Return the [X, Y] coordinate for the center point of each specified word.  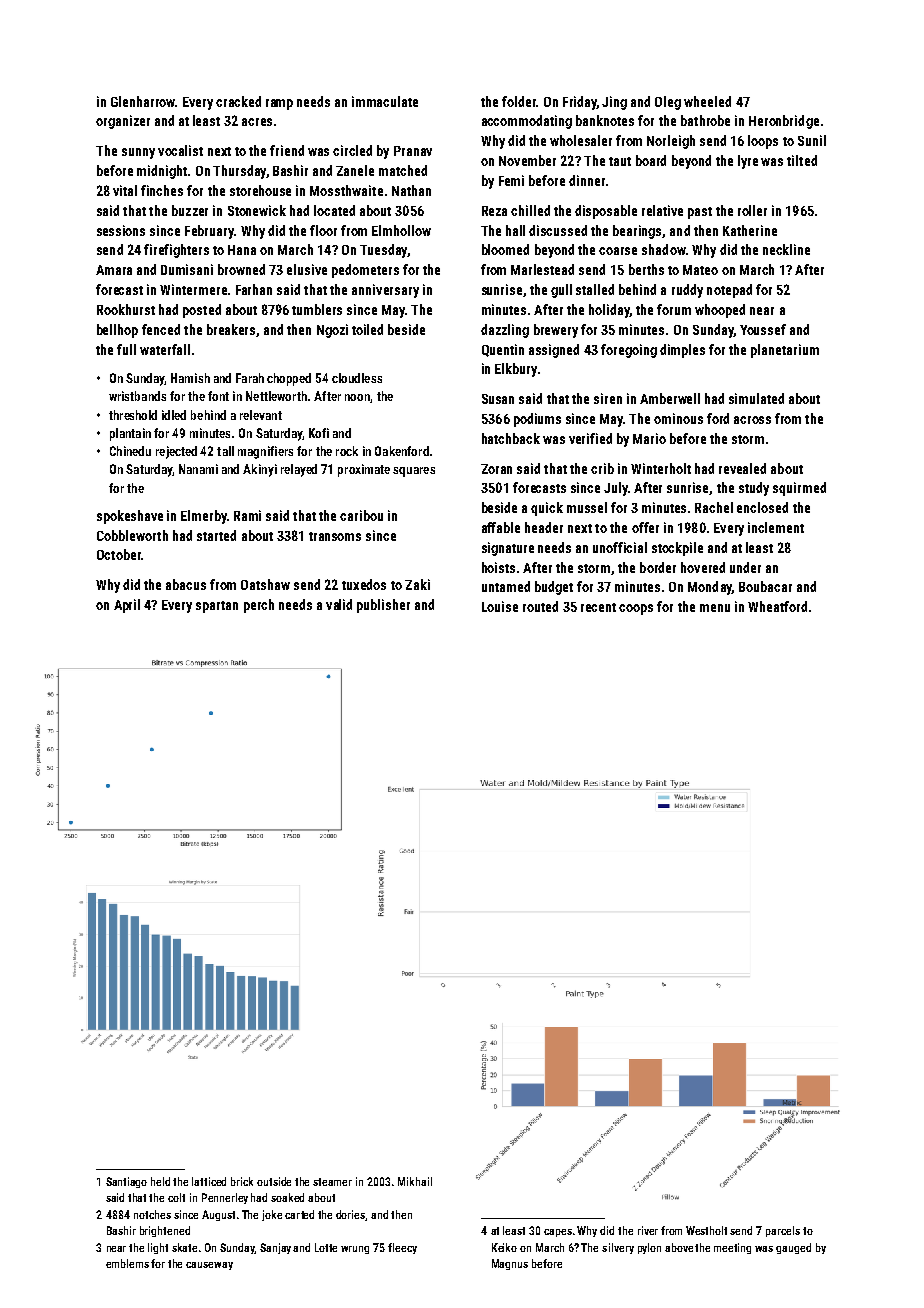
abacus [186, 584]
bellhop [117, 331]
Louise [500, 606]
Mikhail [415, 1181]
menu [715, 608]
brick [242, 1181]
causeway [209, 1266]
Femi [511, 180]
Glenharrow [143, 101]
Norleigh [671, 142]
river [648, 1230]
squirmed [799, 489]
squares [414, 472]
